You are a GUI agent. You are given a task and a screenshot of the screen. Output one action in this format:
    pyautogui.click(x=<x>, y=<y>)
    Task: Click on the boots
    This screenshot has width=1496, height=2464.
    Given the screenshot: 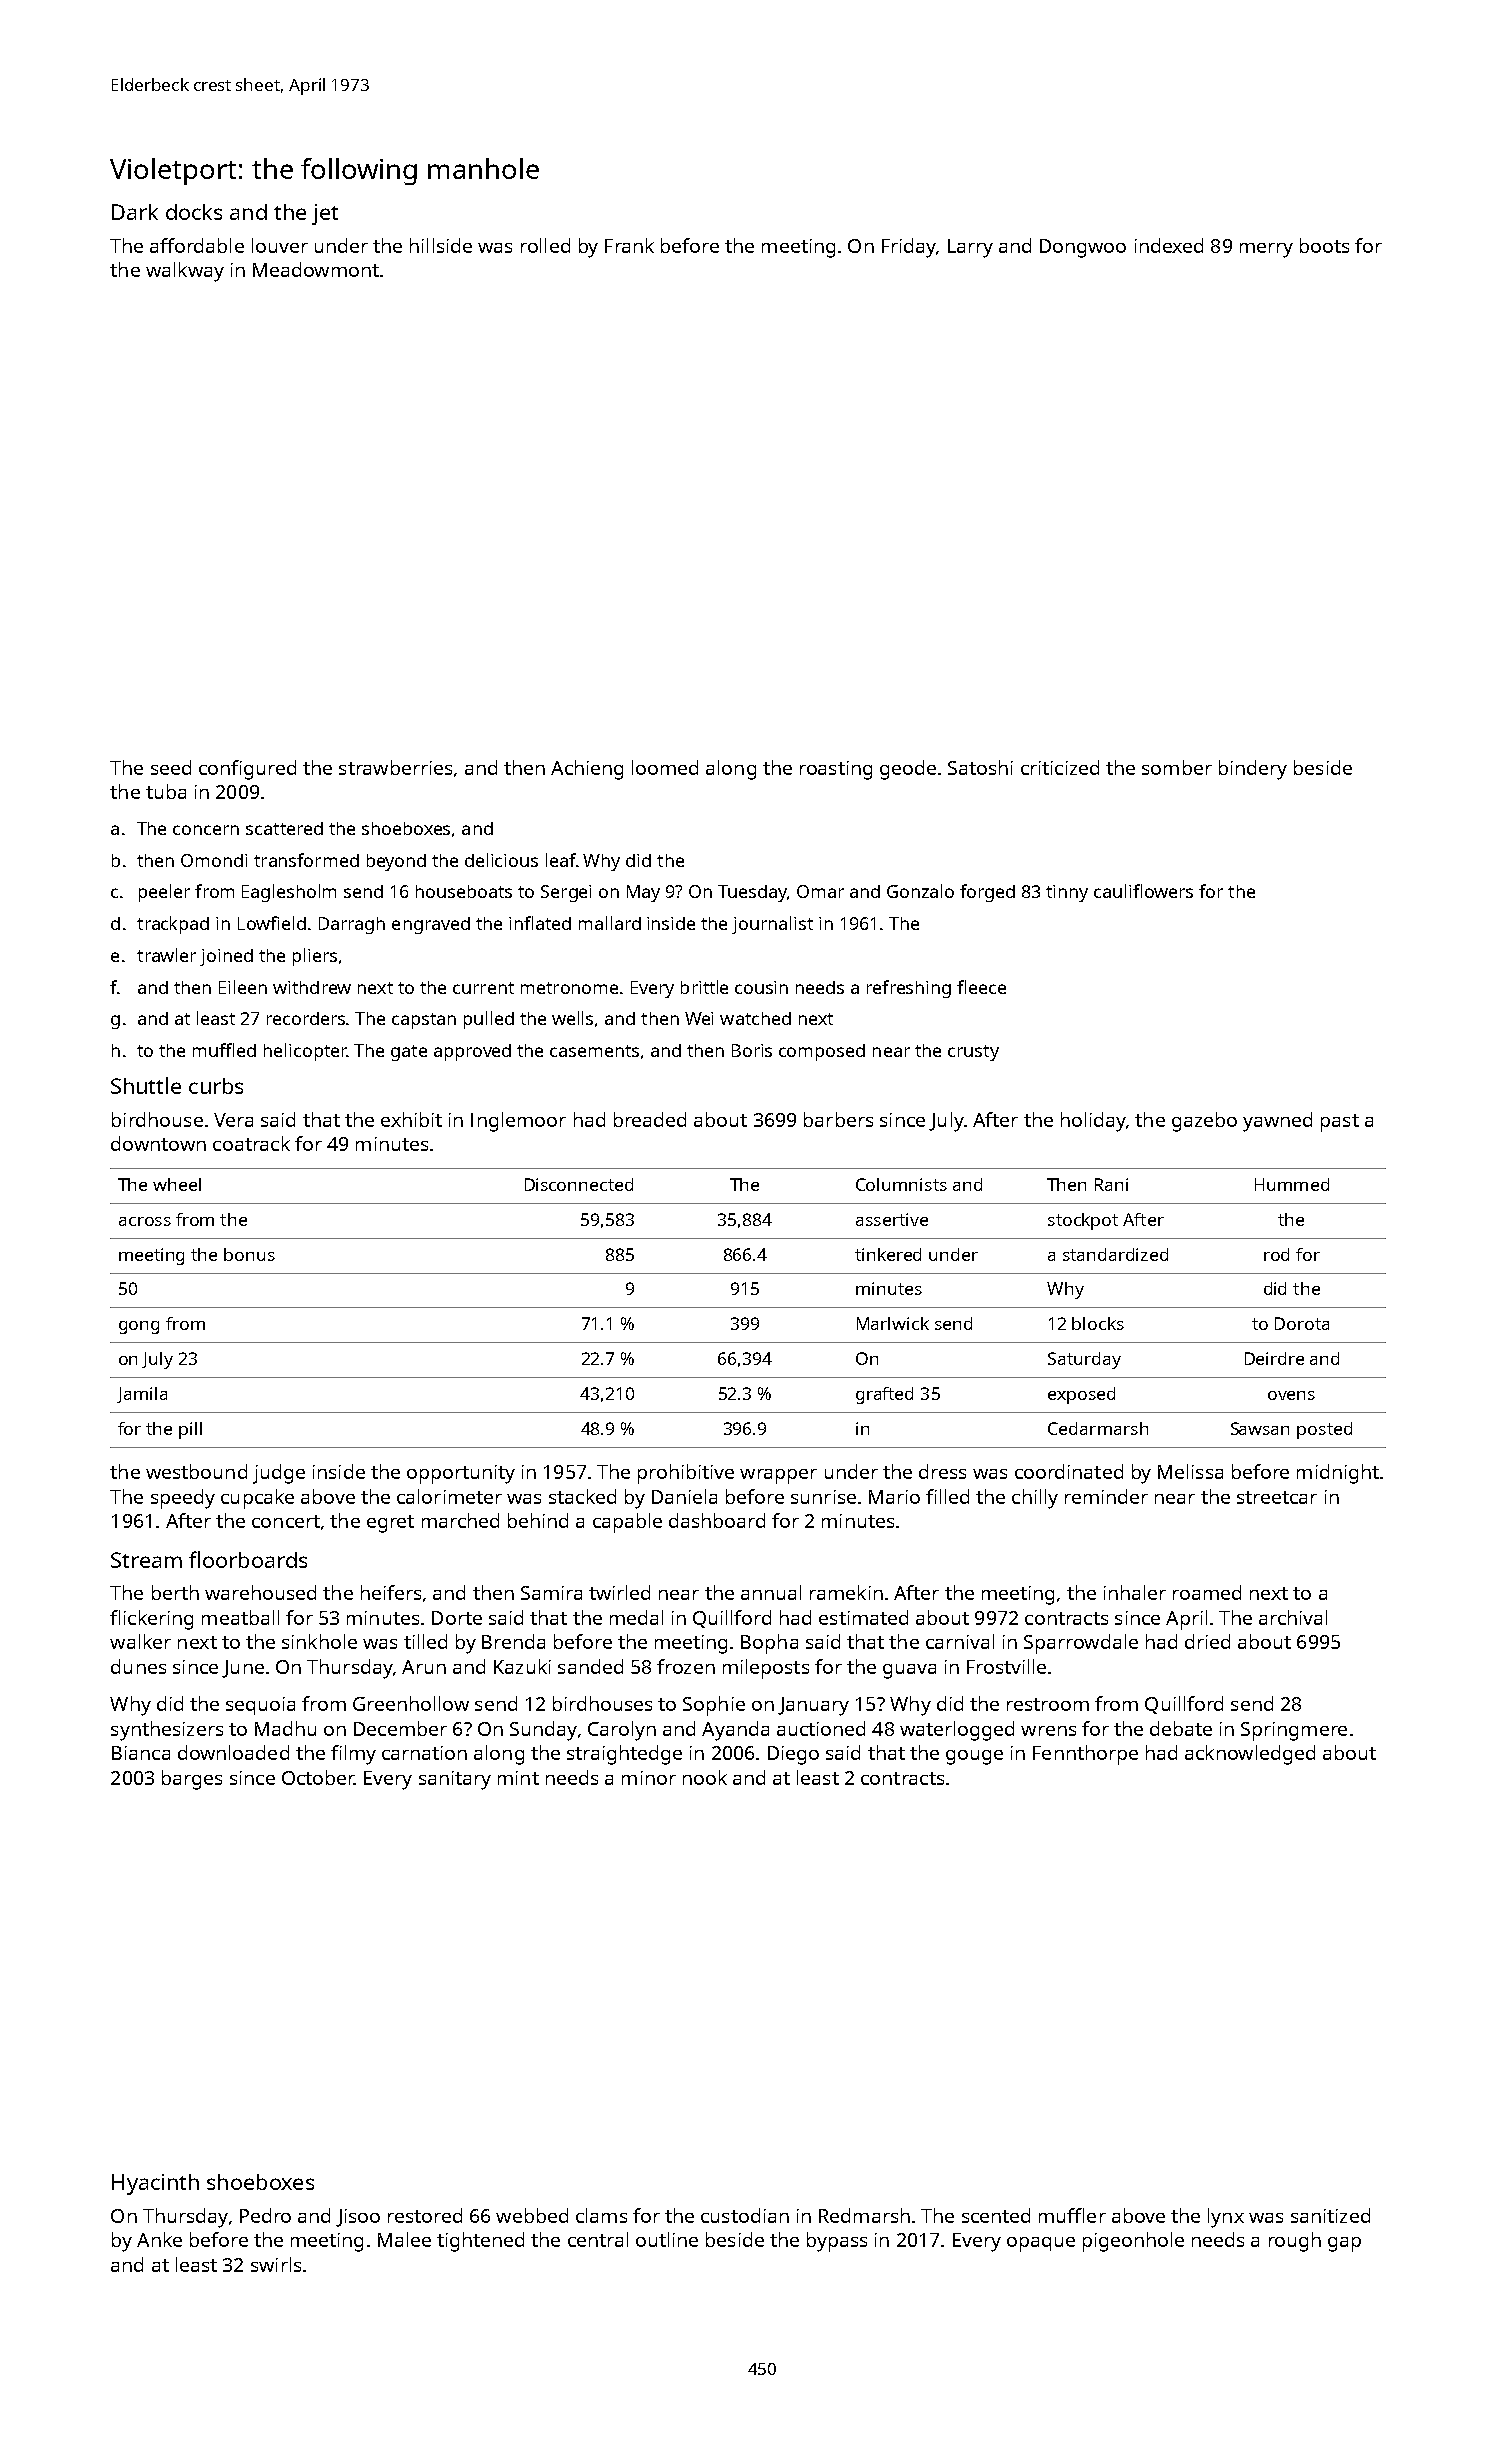 What is the action you would take?
    pyautogui.click(x=1324, y=245)
